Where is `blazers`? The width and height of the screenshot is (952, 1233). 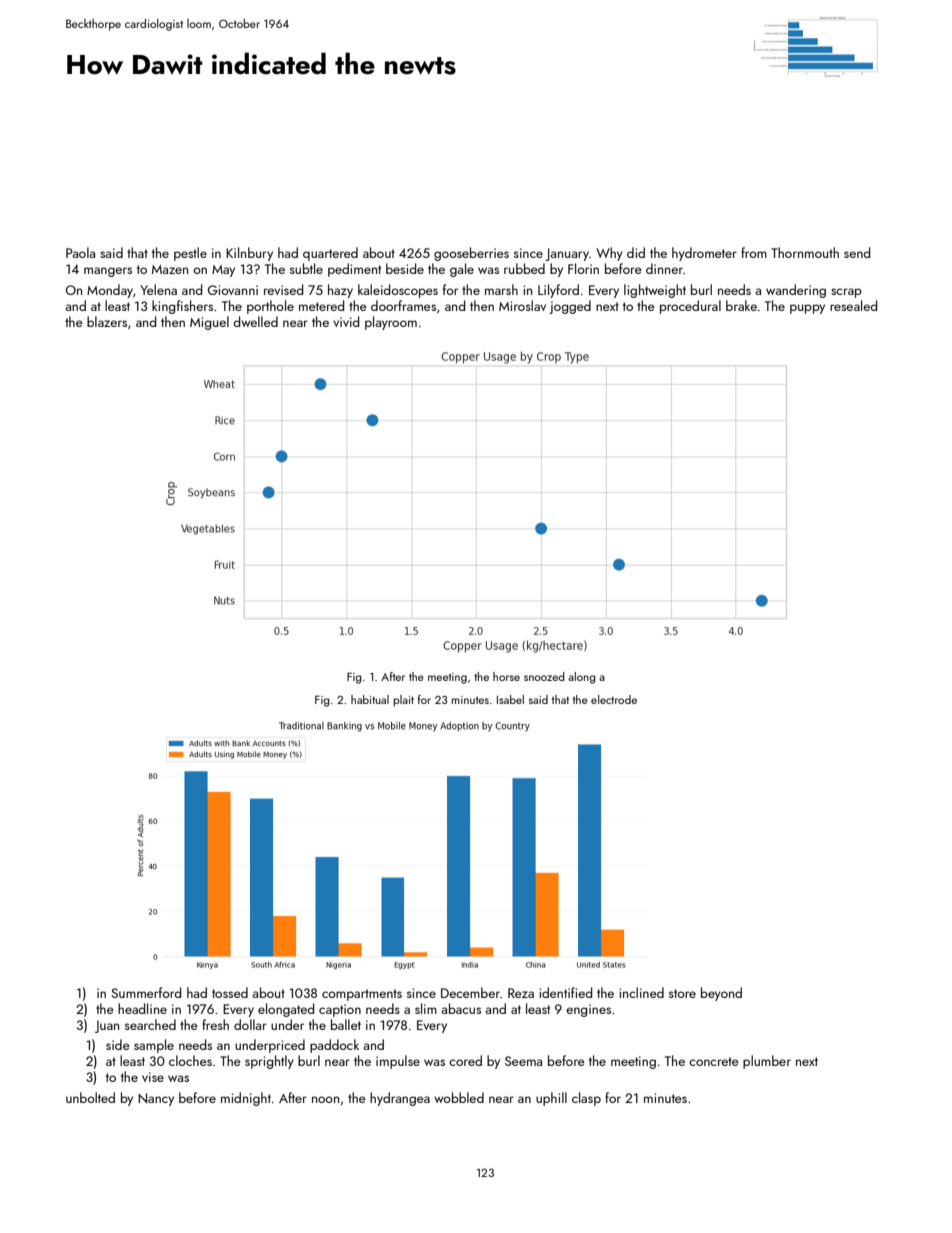
blazers is located at coordinates (107, 321).
